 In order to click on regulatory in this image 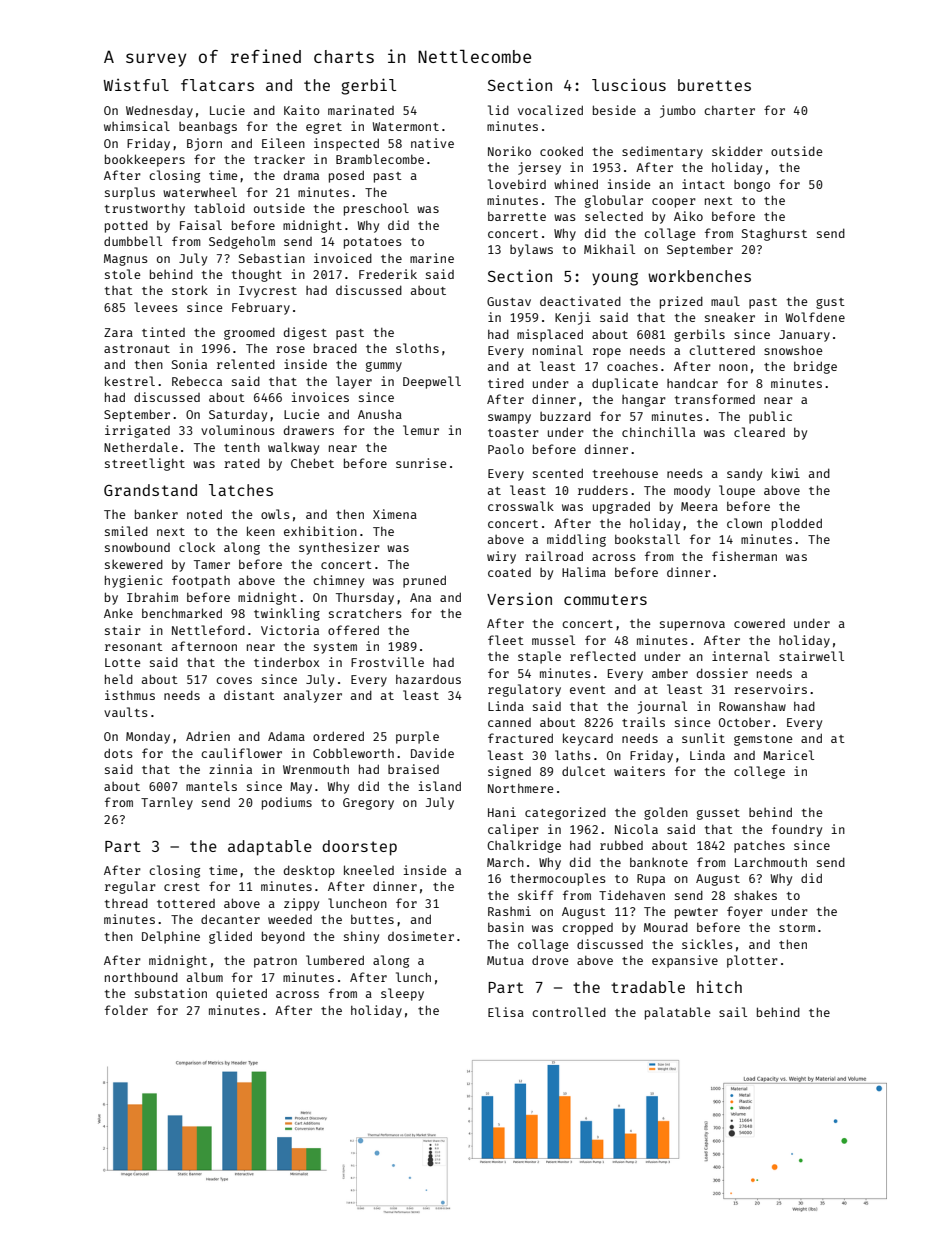, I will do `click(524, 690)`.
